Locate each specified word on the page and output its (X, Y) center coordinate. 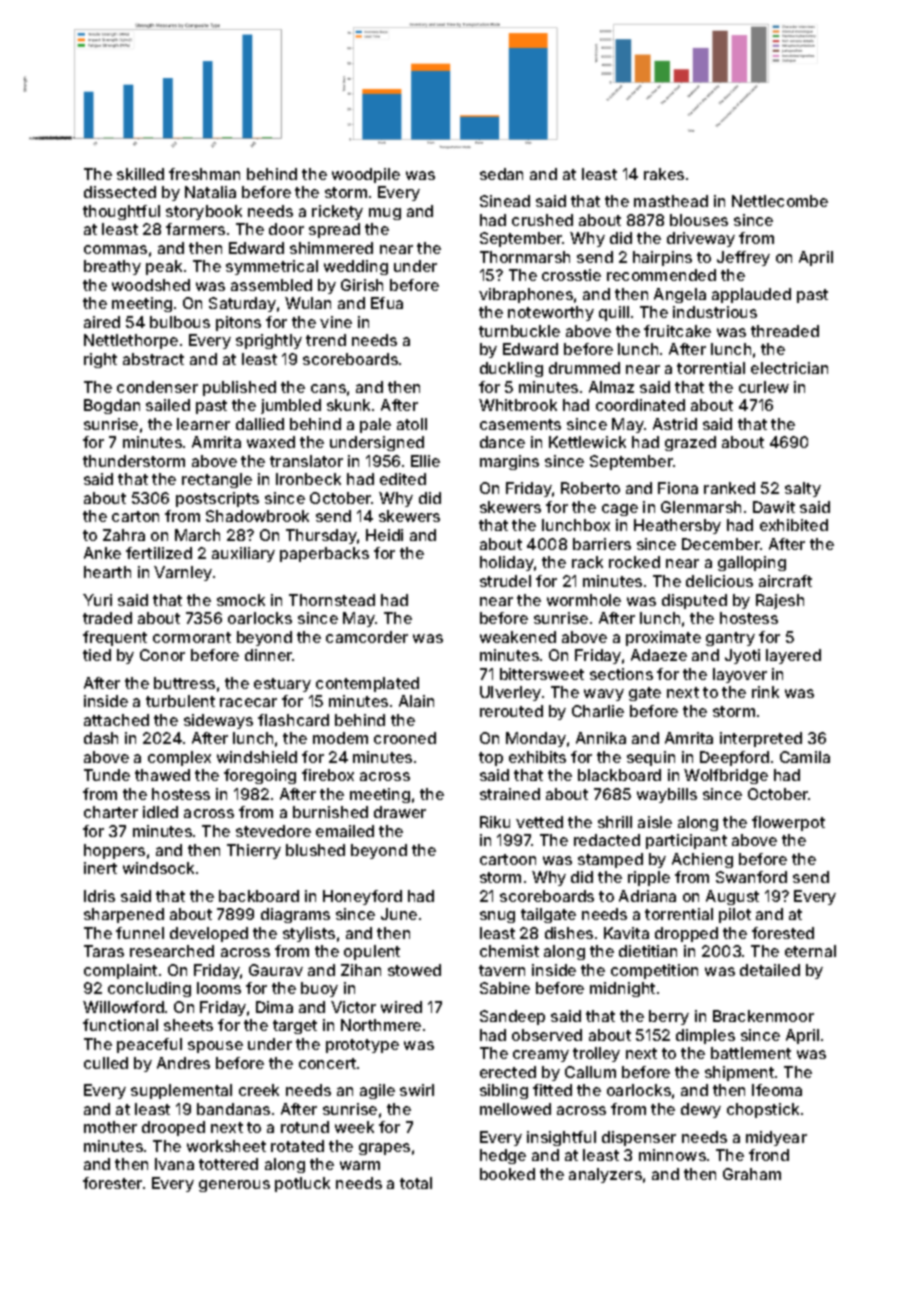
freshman (204, 174)
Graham (752, 1174)
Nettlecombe (780, 201)
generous (234, 1186)
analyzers (605, 1175)
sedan (501, 174)
